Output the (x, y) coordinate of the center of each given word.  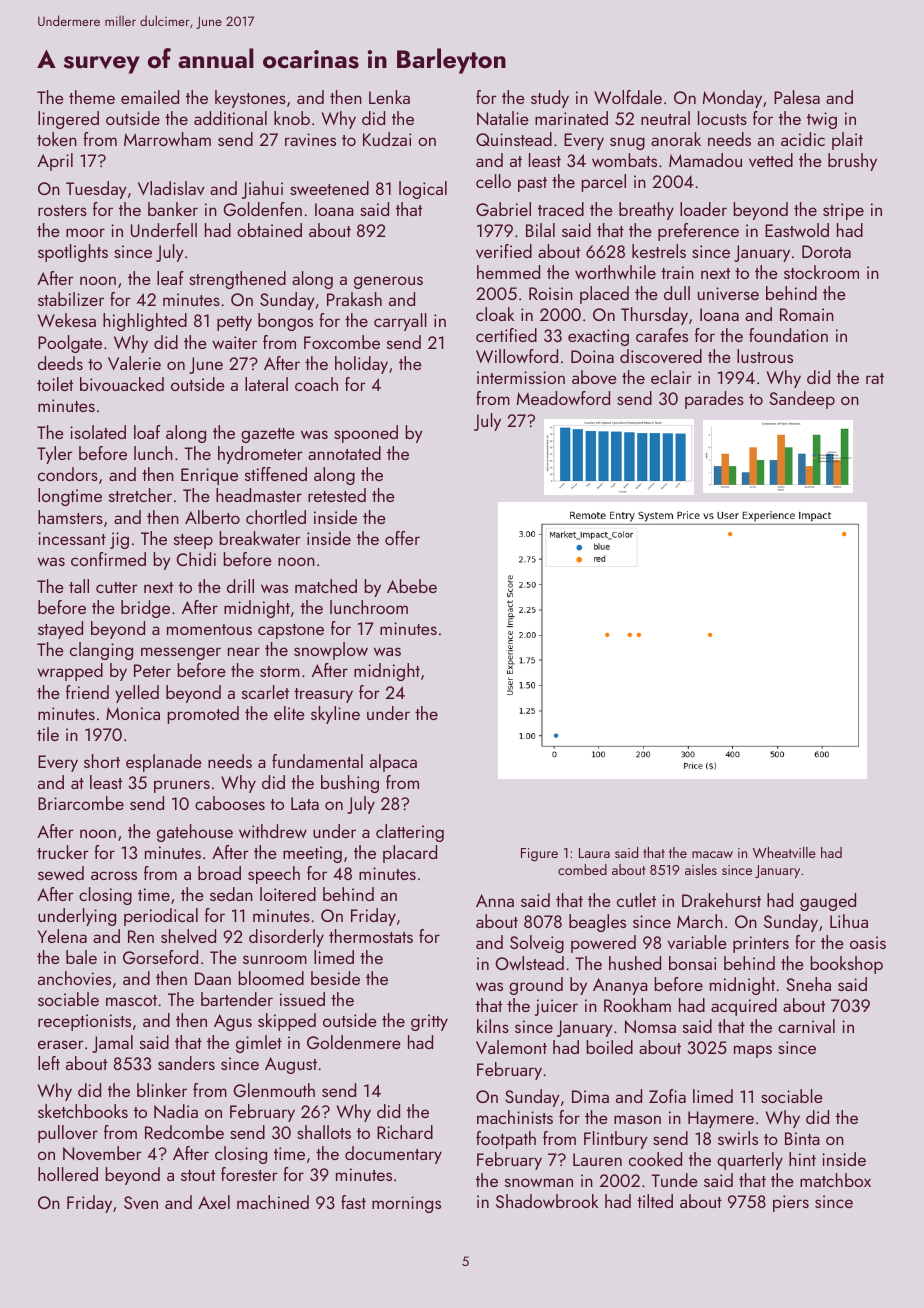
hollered (68, 1174)
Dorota (826, 251)
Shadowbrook (547, 1201)
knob (292, 118)
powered (603, 944)
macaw (712, 854)
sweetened (329, 188)
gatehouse (195, 833)
